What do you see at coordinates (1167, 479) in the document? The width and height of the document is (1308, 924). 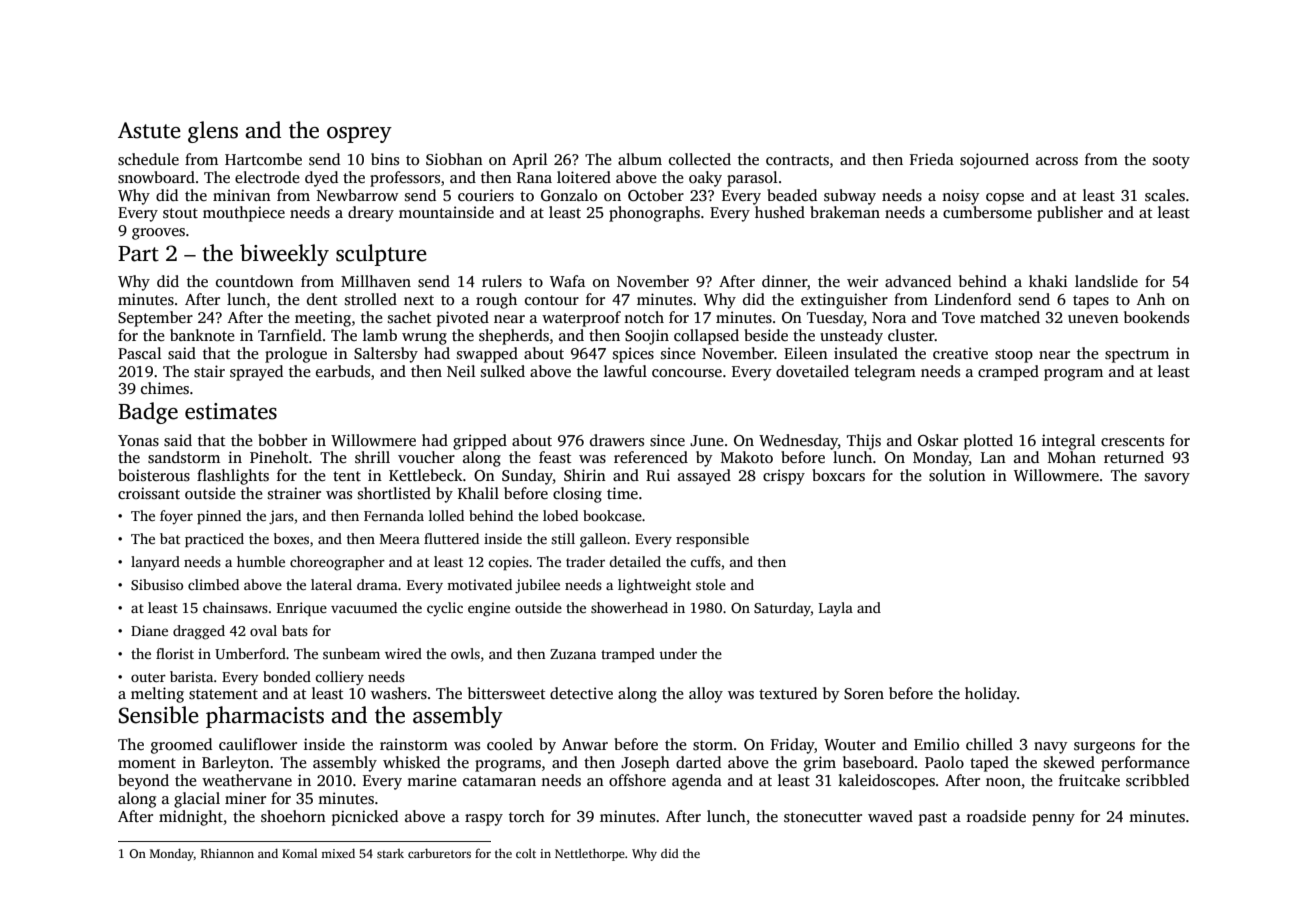 I see `savory` at bounding box center [1167, 479].
